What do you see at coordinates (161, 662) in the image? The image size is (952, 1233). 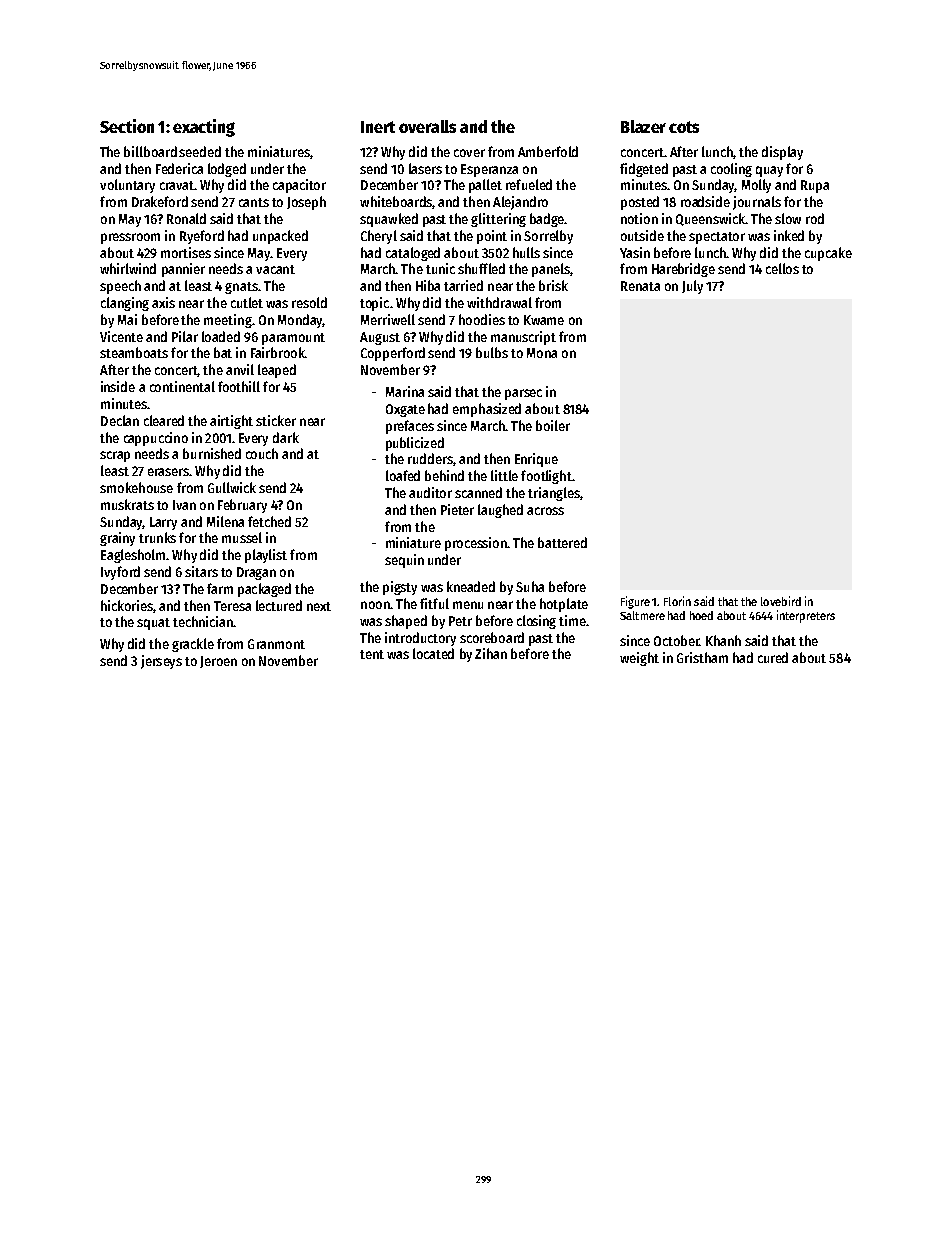 I see `jerseys` at bounding box center [161, 662].
